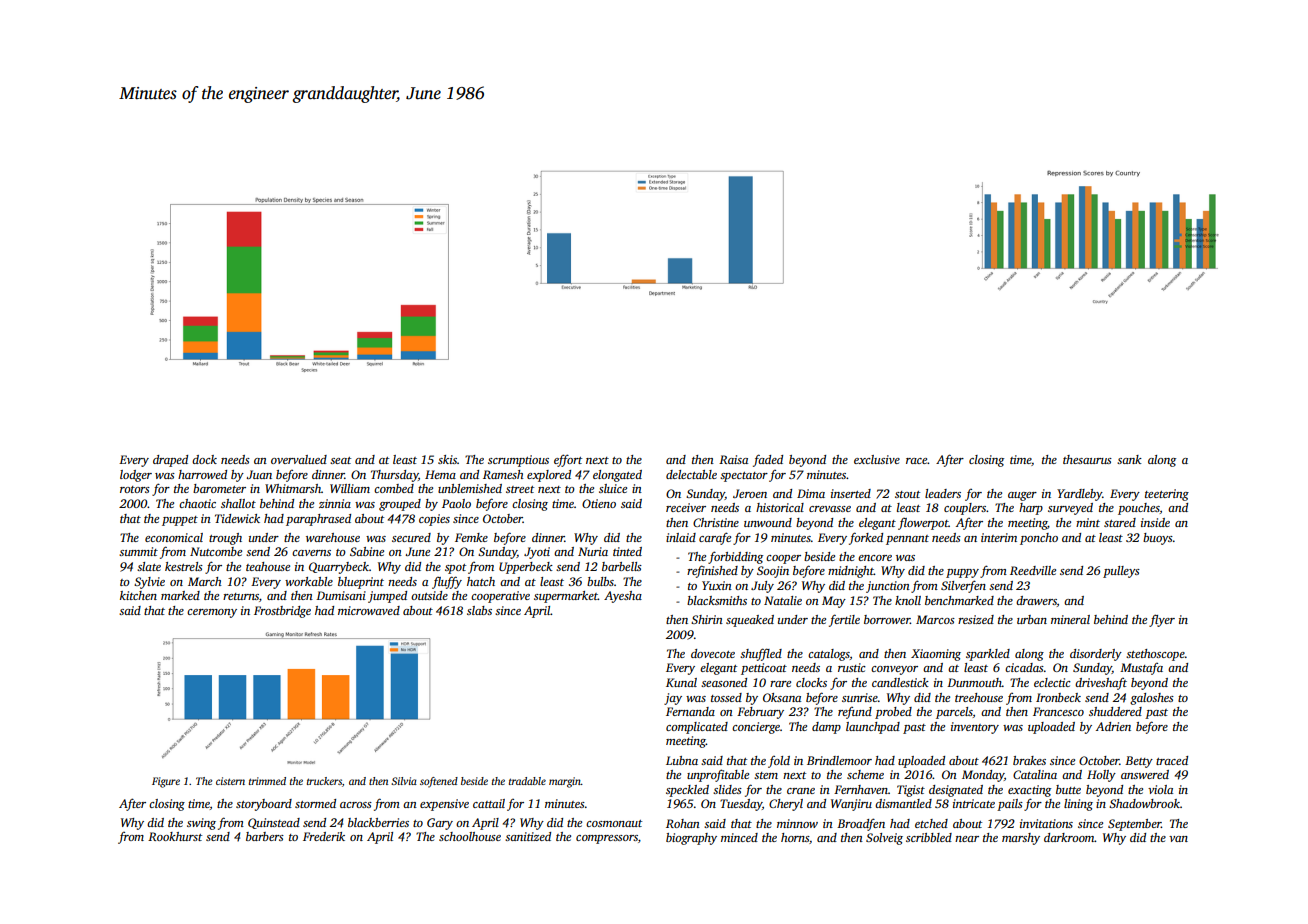  I want to click on marshy, so click(1021, 839).
